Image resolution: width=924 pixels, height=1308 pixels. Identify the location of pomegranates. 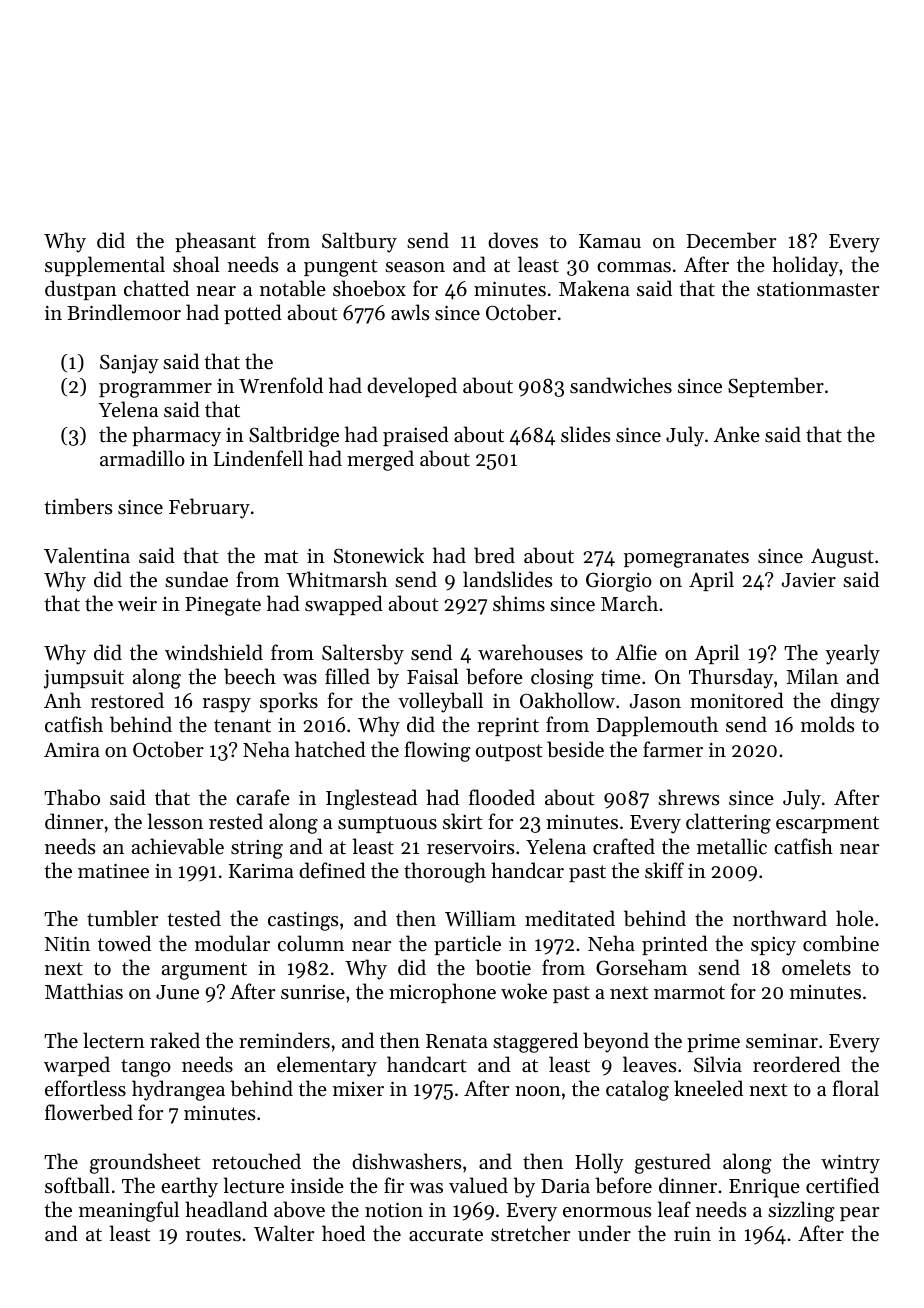
(686, 559).
